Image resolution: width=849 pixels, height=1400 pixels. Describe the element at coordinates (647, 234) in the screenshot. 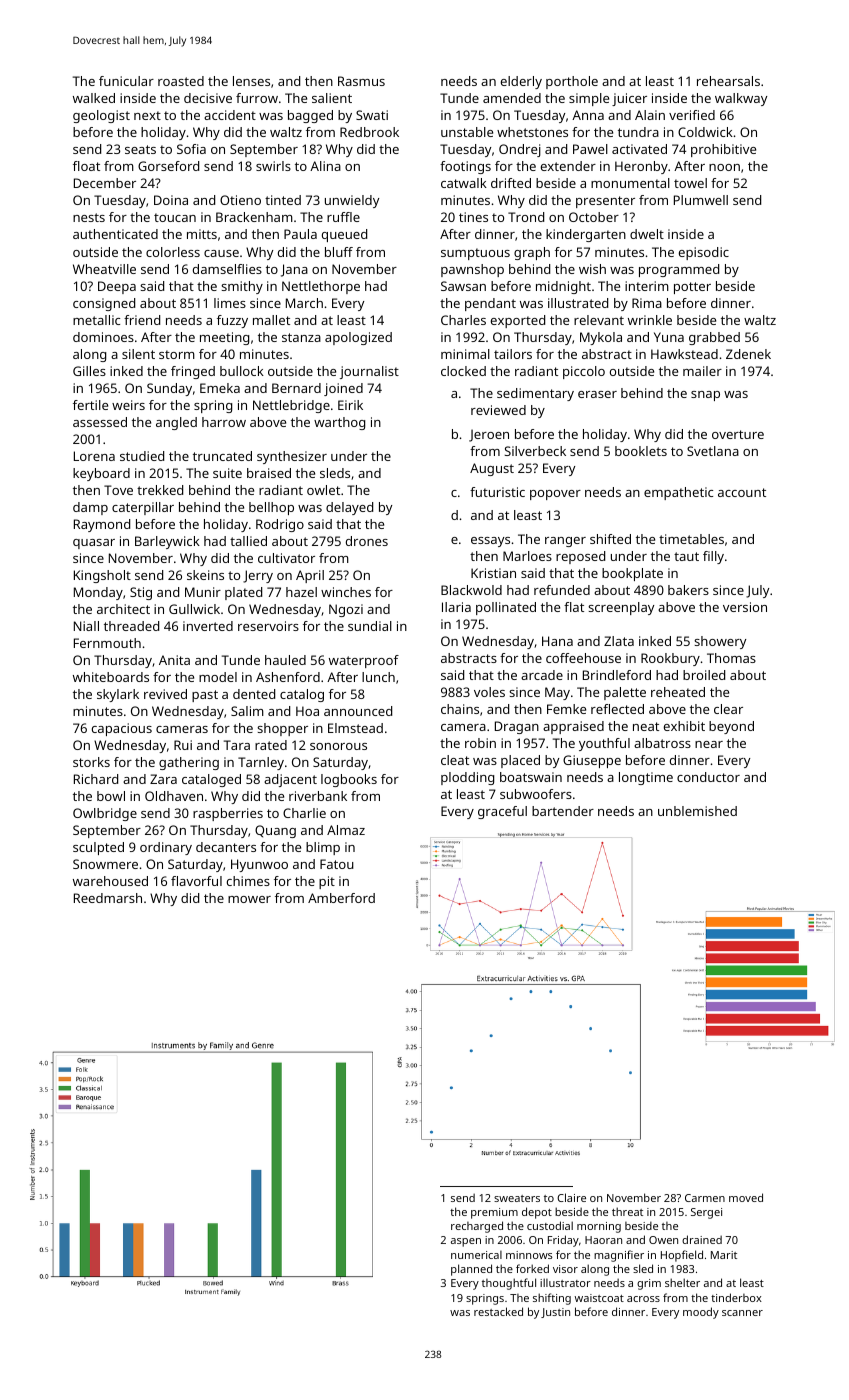

I see `dwelt` at that location.
